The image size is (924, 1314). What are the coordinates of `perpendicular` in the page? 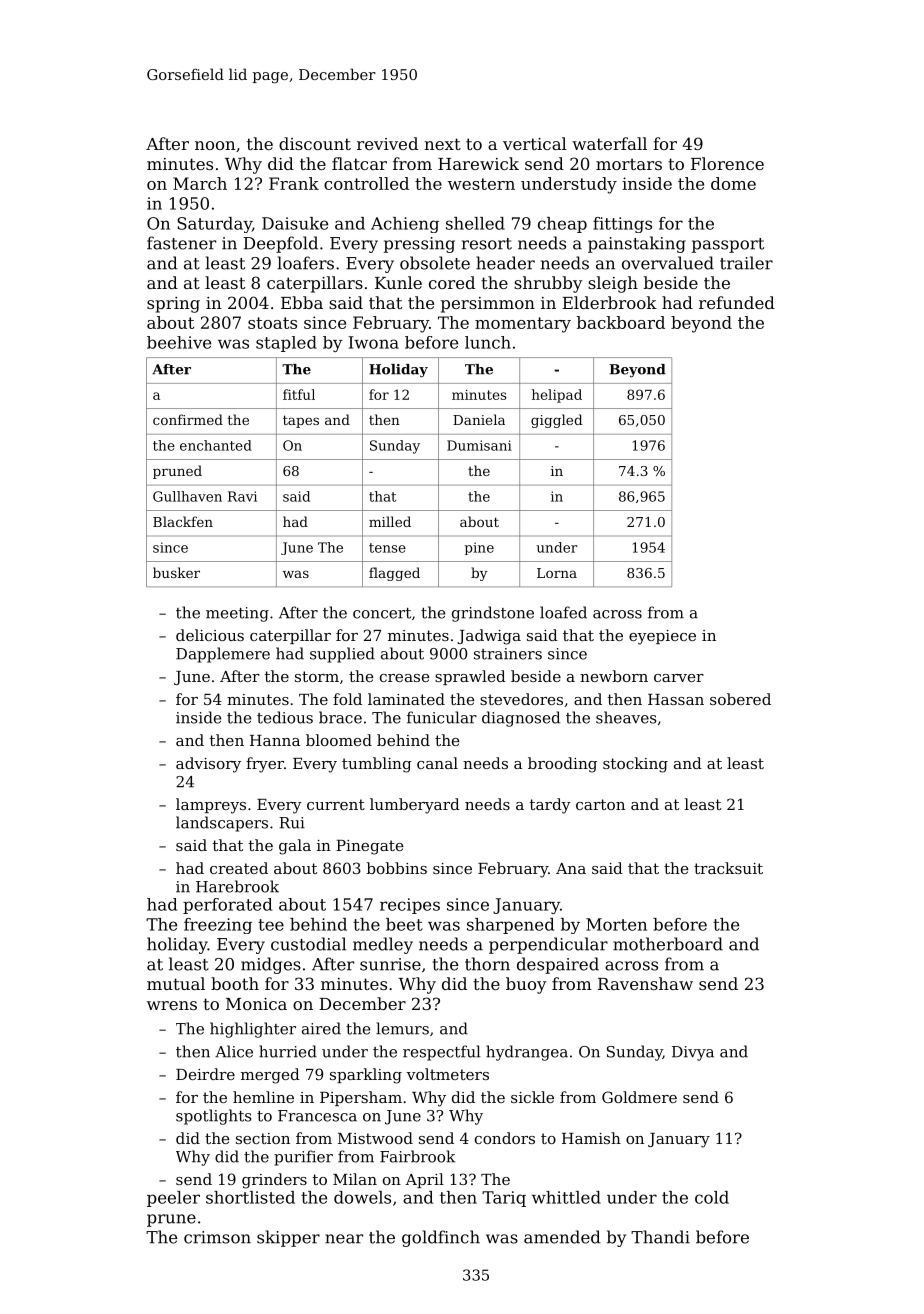 It's located at (548, 945).
